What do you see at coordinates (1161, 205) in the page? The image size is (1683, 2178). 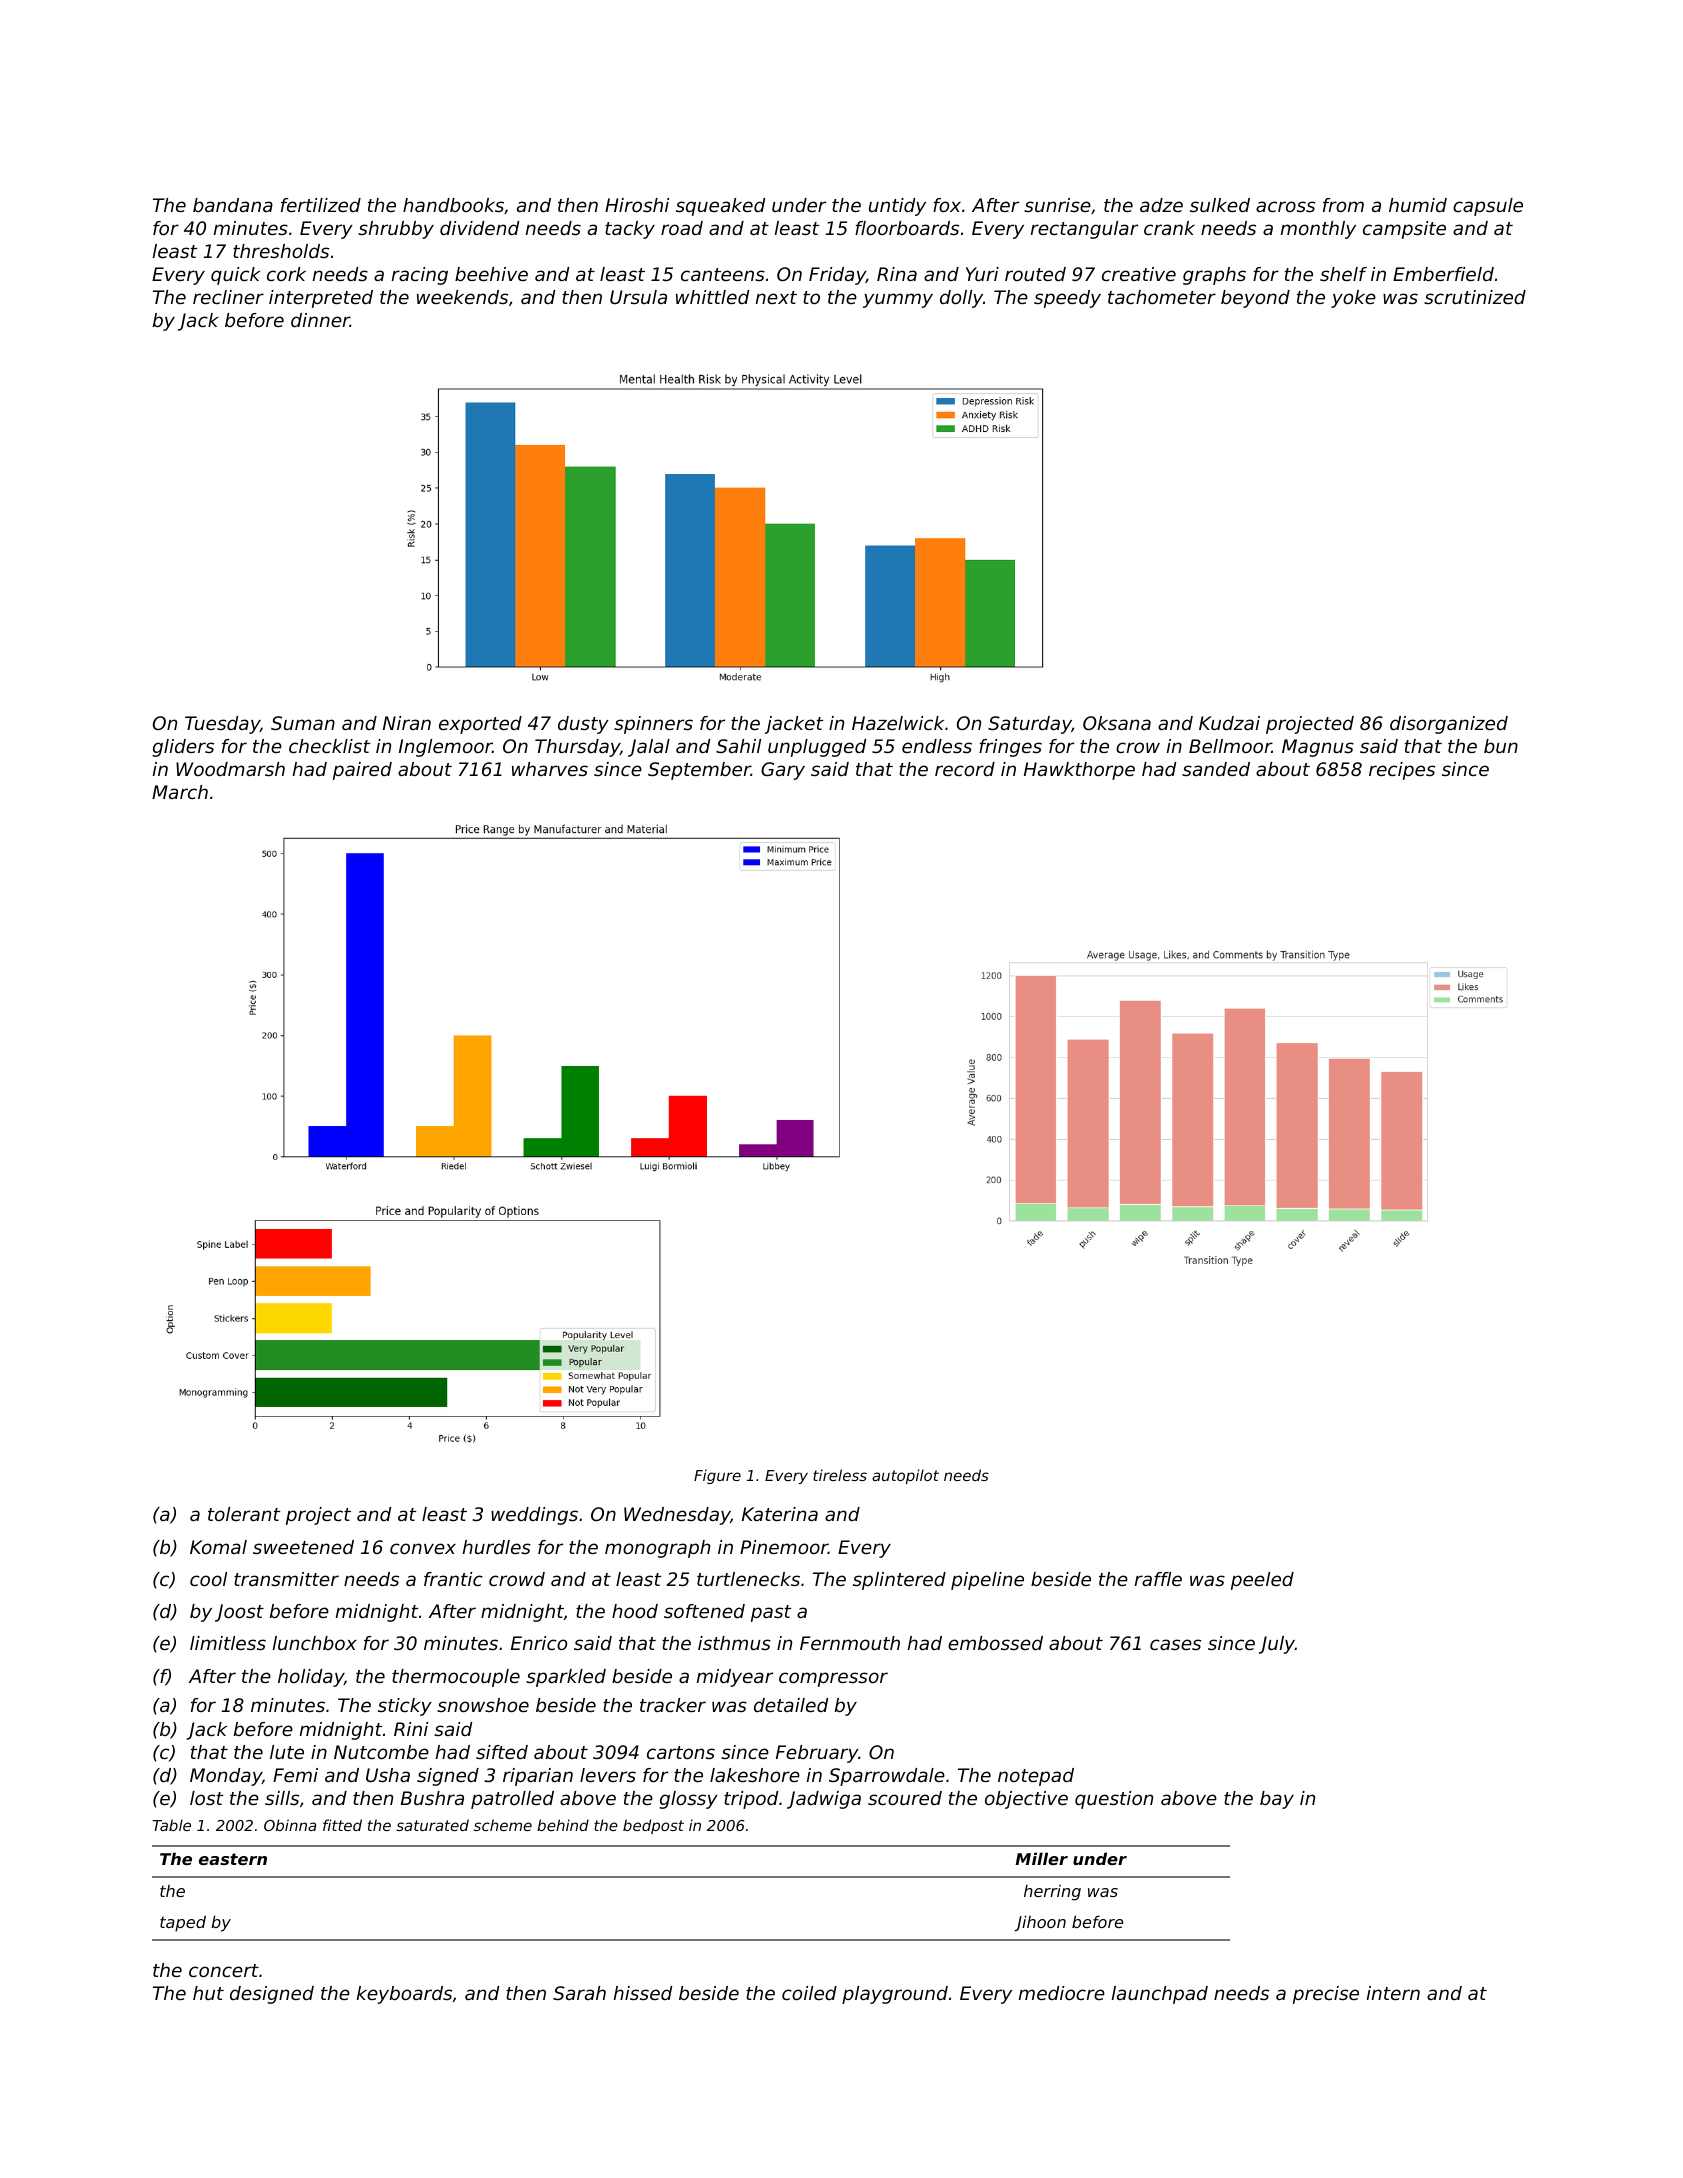 I see `adze` at bounding box center [1161, 205].
